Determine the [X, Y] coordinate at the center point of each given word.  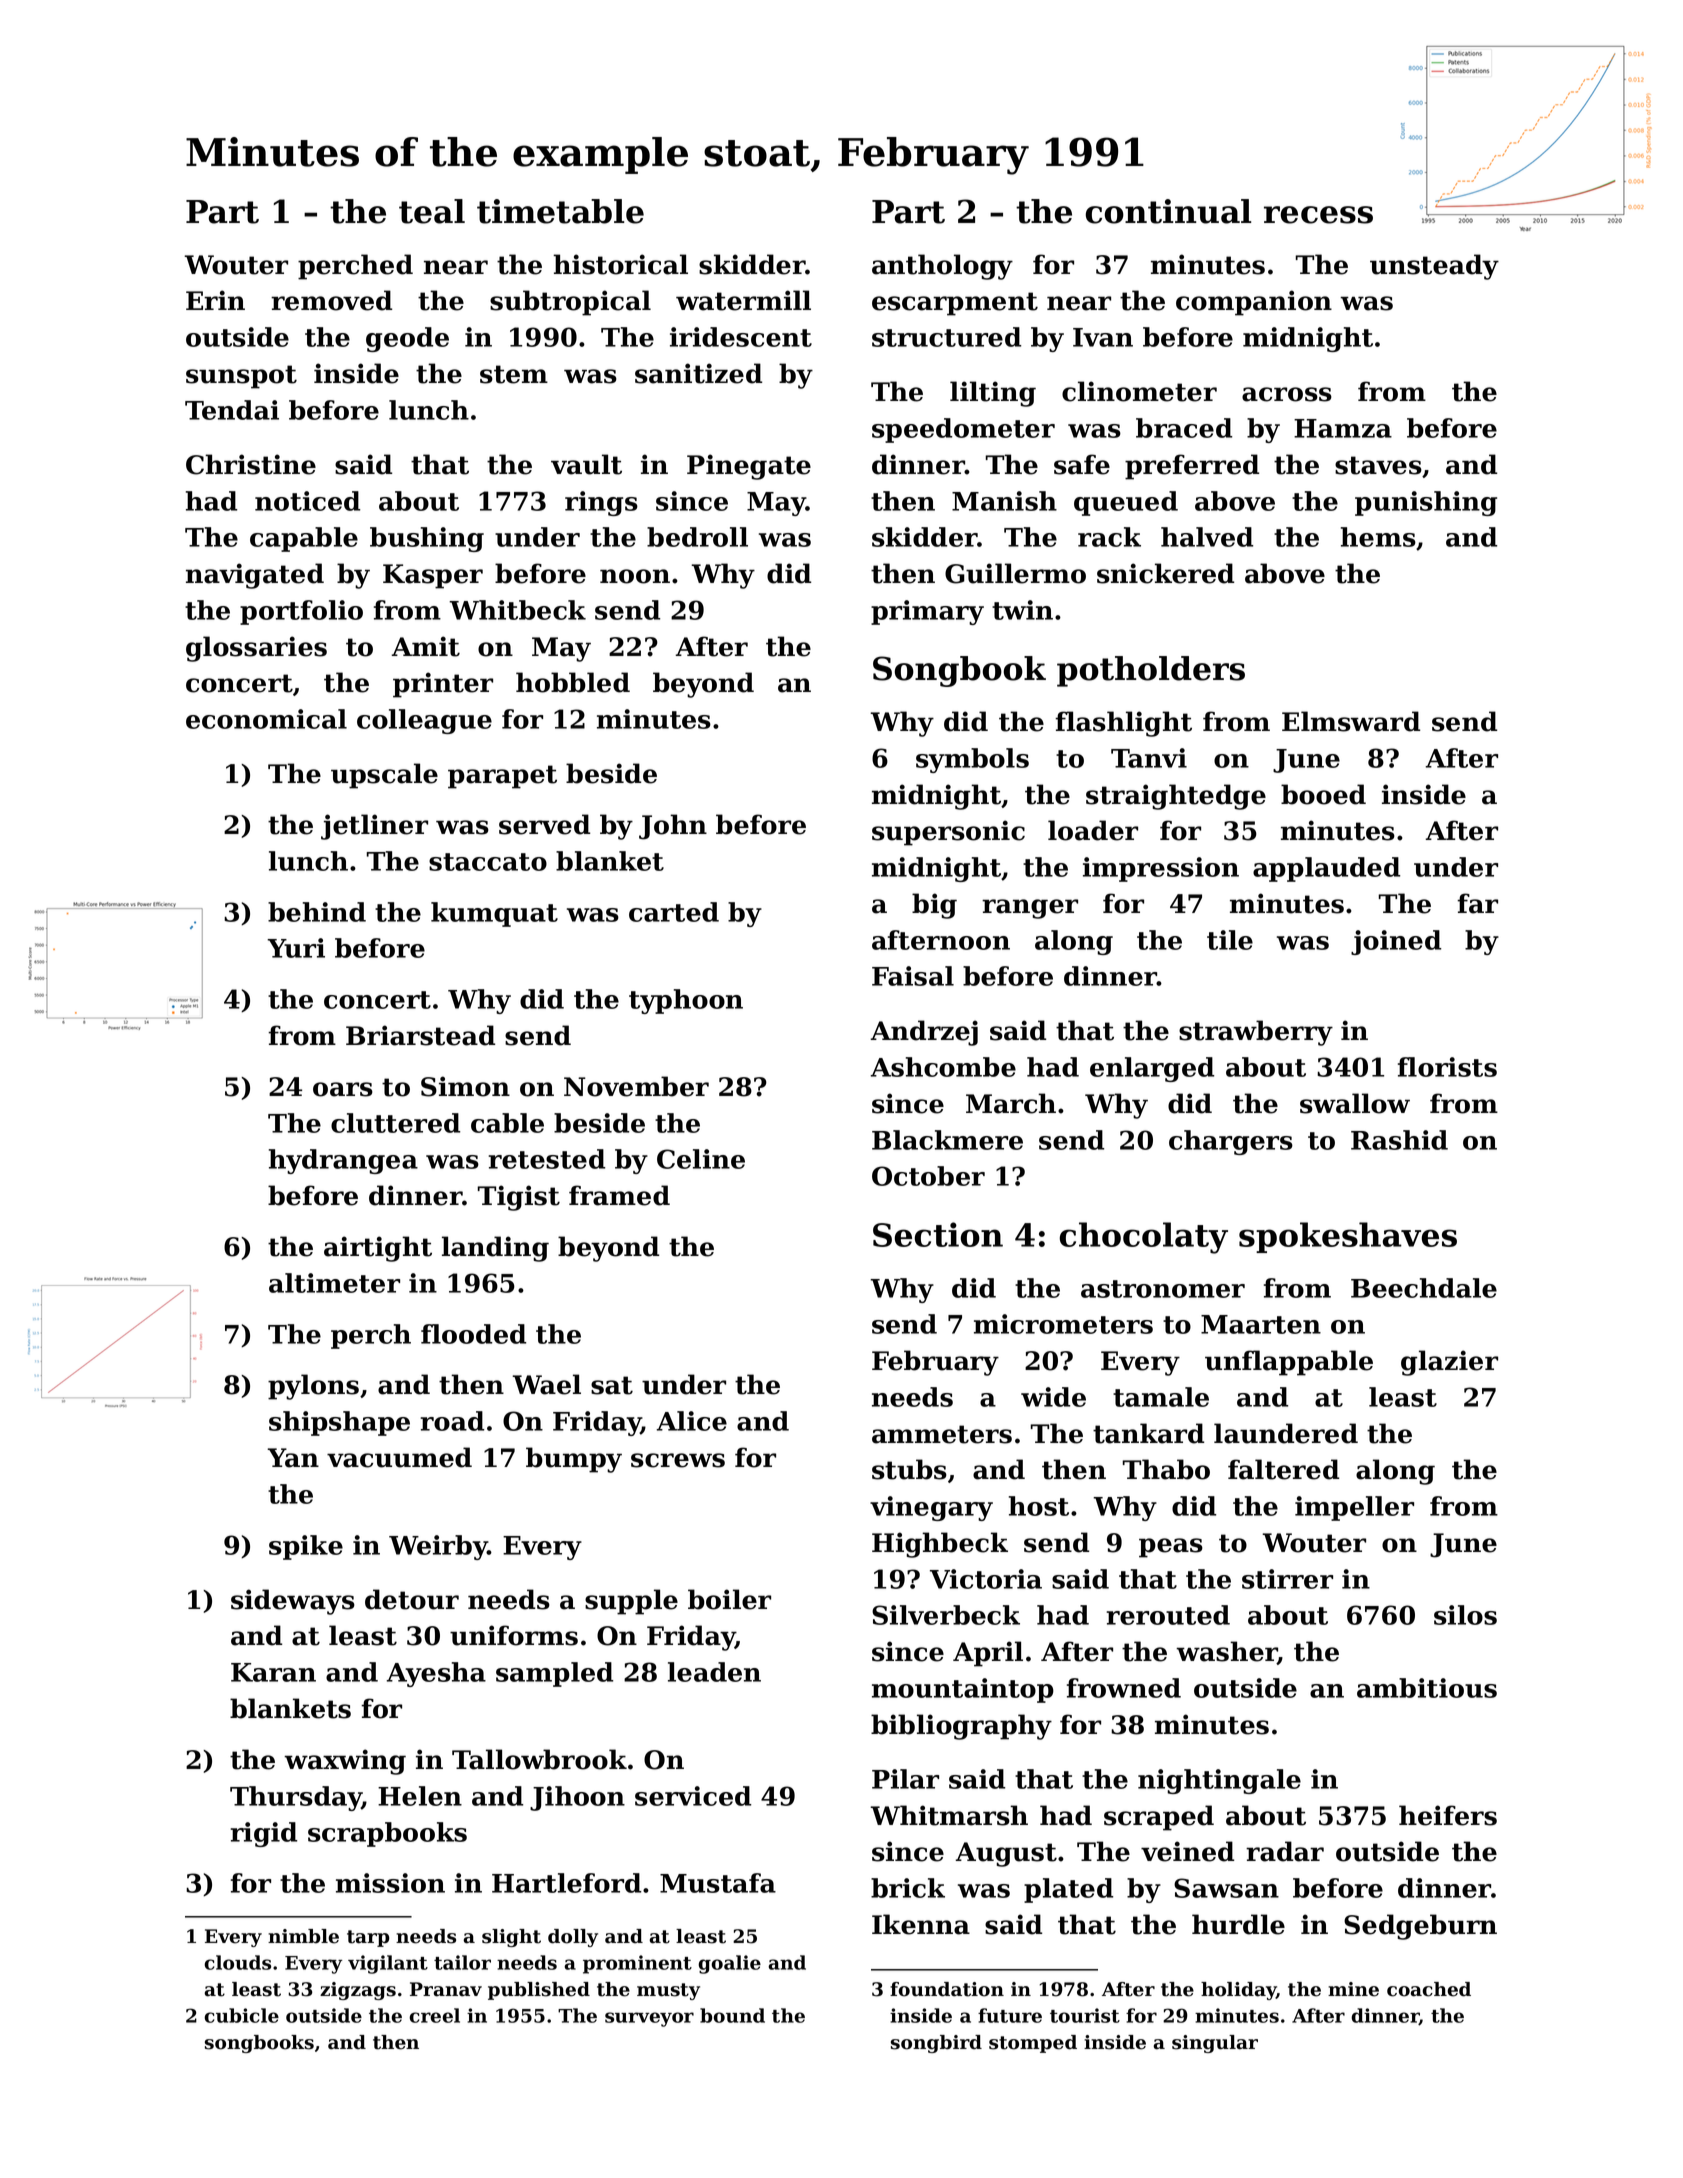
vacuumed [399, 1457]
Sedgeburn [1420, 1927]
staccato [488, 862]
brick [908, 1888]
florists [1447, 1067]
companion [1254, 303]
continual [1168, 211]
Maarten [1261, 1324]
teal [432, 211]
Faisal [913, 976]
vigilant [388, 1964]
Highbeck [940, 1545]
